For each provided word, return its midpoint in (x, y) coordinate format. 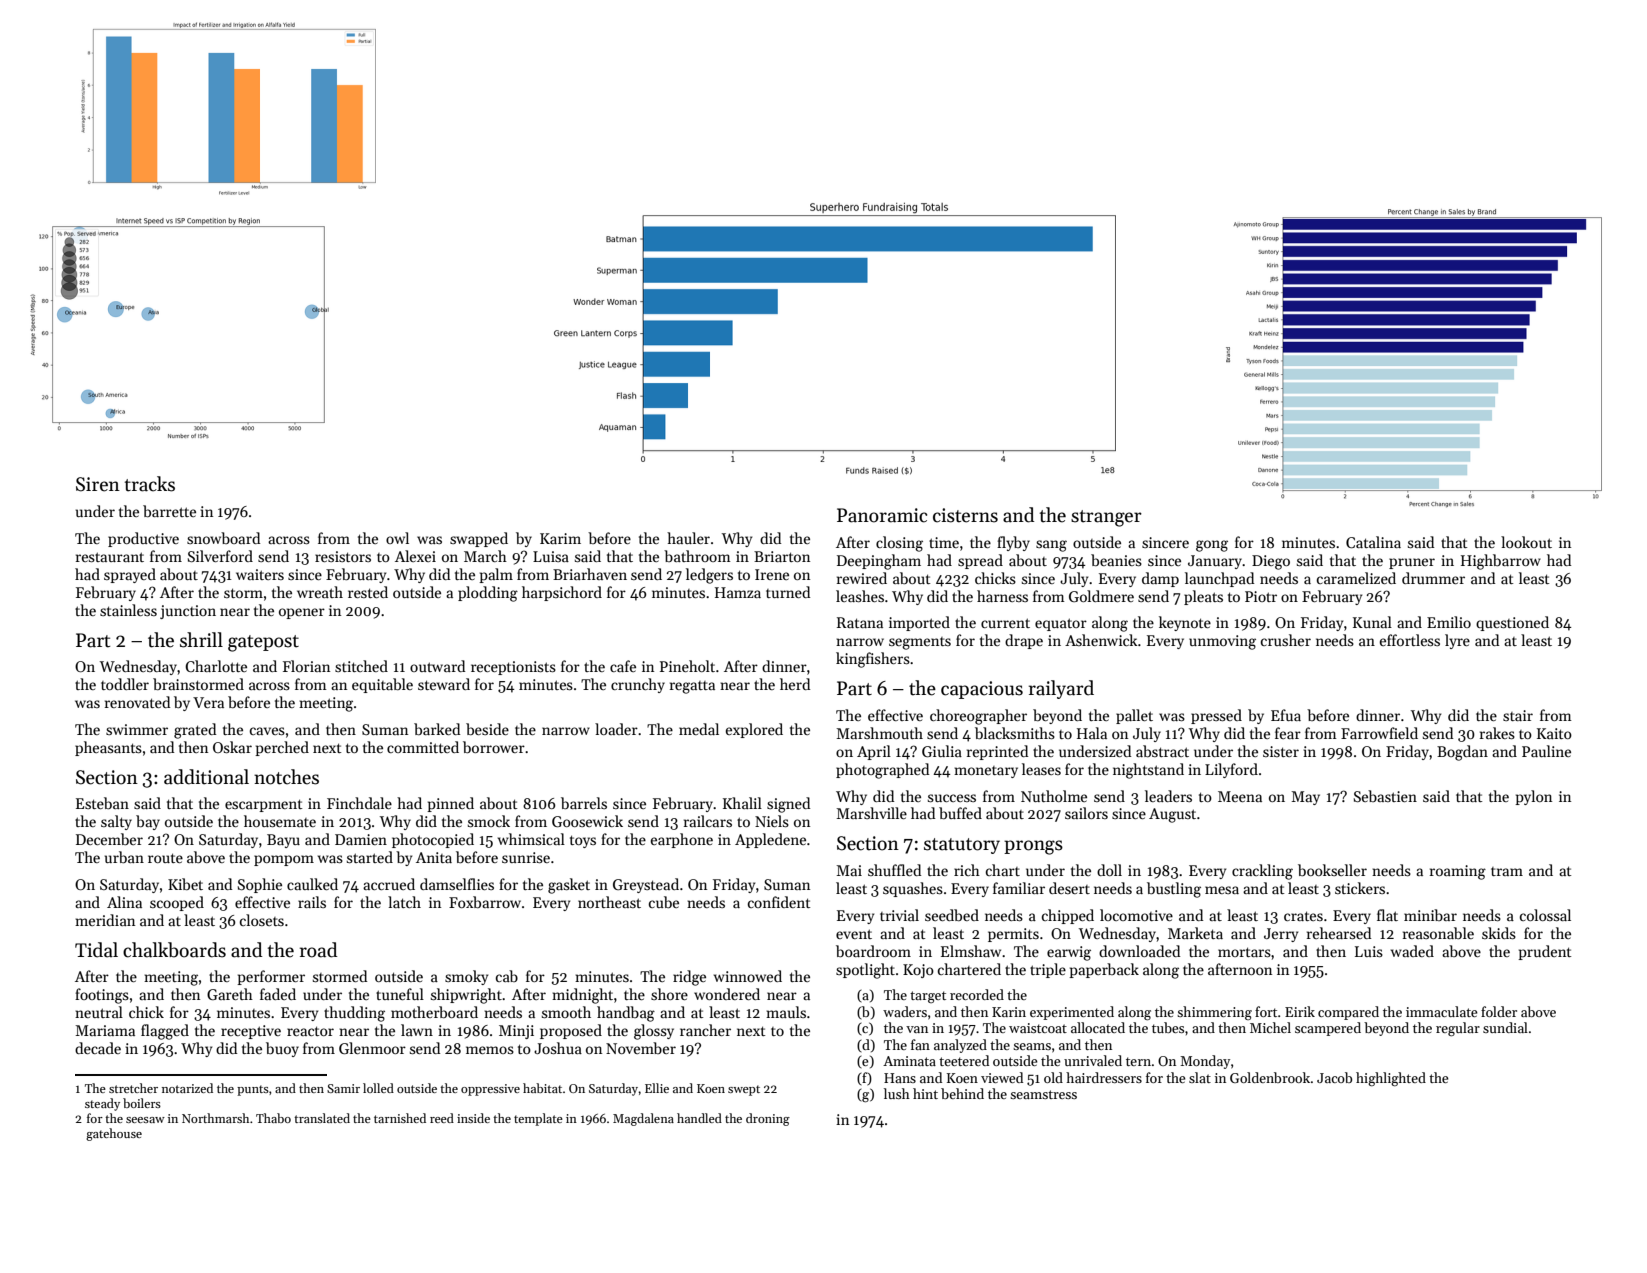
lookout (1526, 542)
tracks (150, 484)
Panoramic (882, 515)
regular (1458, 1029)
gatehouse (114, 1134)
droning (768, 1119)
